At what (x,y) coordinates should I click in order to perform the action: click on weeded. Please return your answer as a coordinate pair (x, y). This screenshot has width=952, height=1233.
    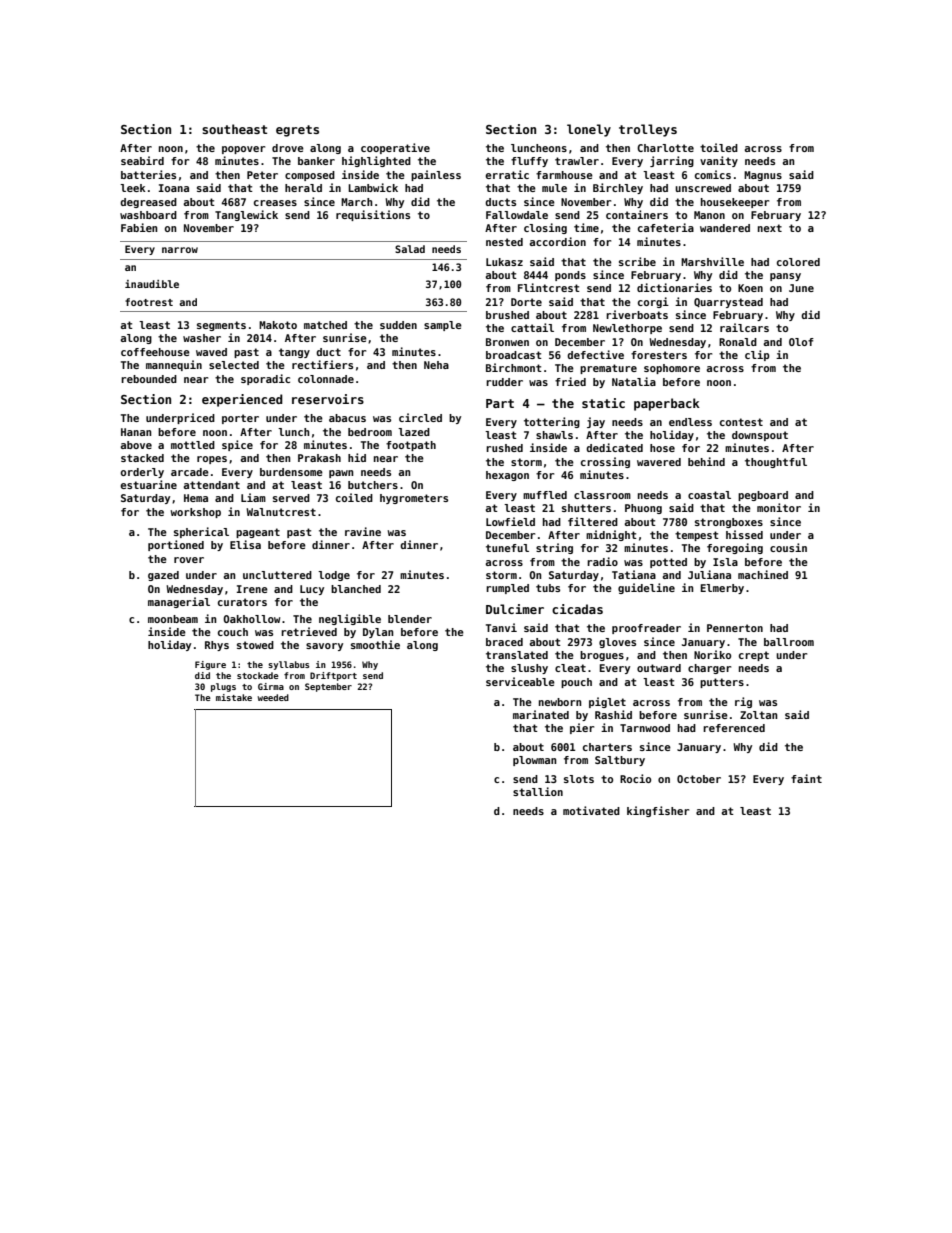
    Looking at the image, I should click on (273, 697).
